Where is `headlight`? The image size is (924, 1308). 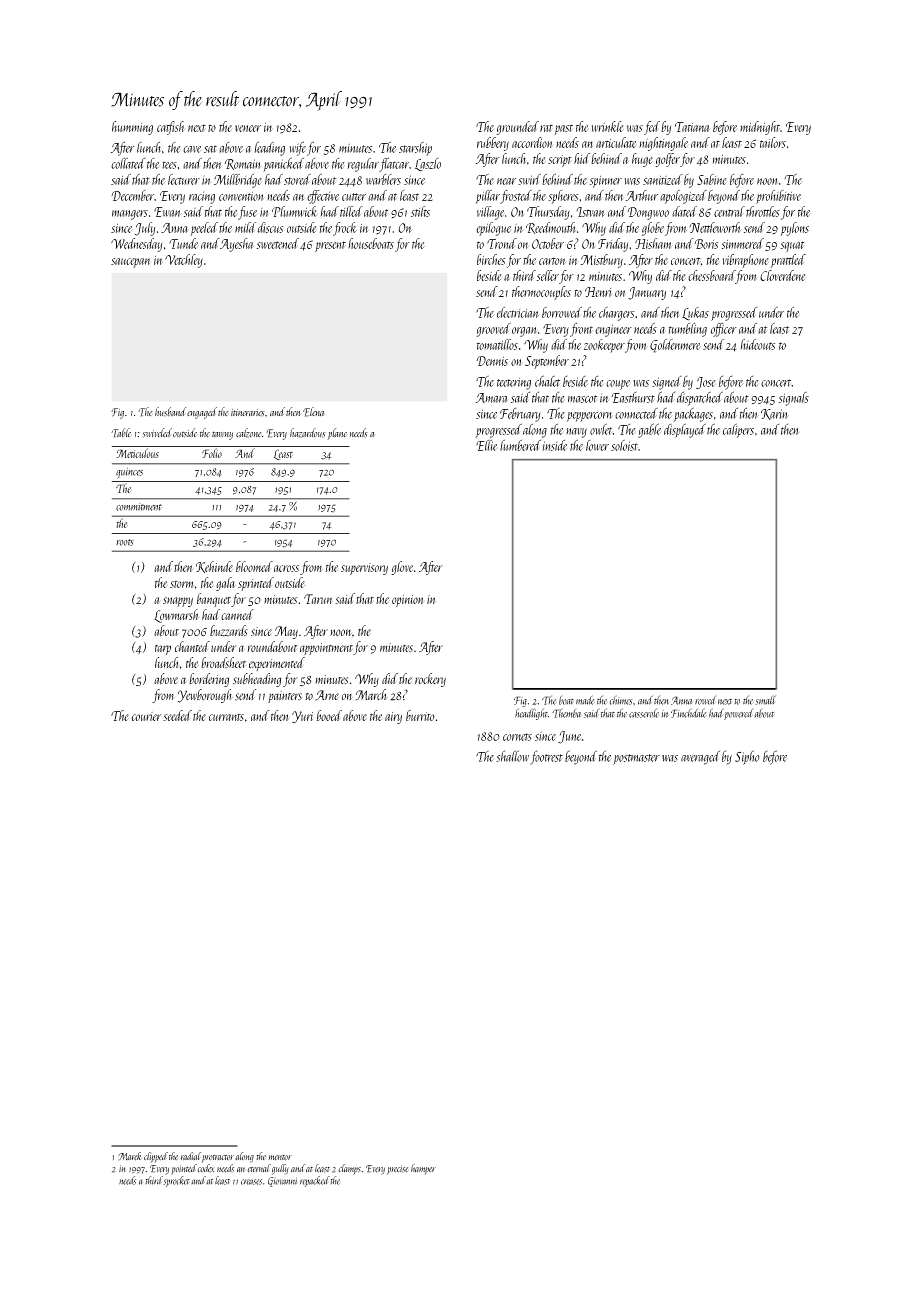
headlight is located at coordinates (531, 714).
